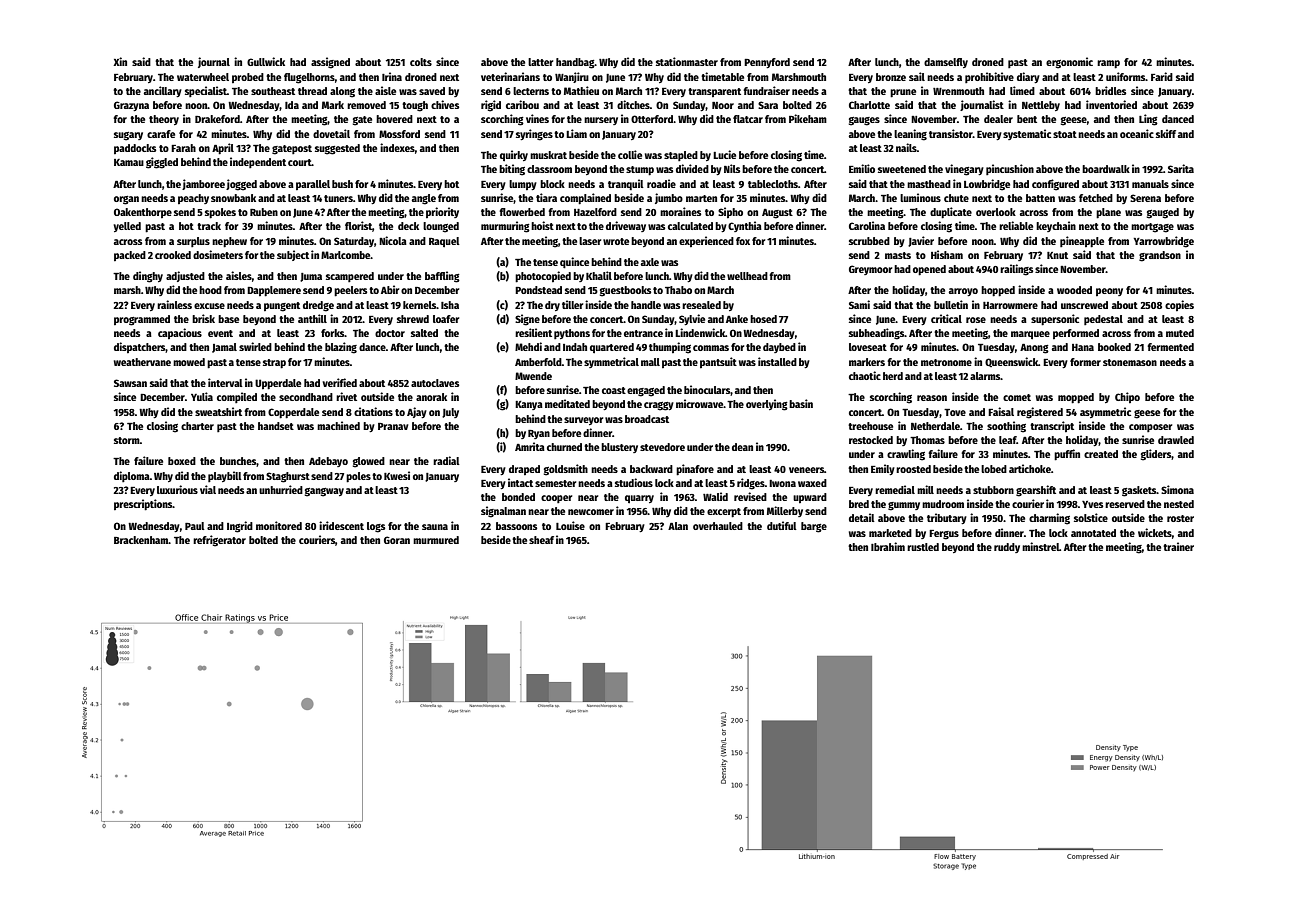  I want to click on Pennyford, so click(767, 63).
